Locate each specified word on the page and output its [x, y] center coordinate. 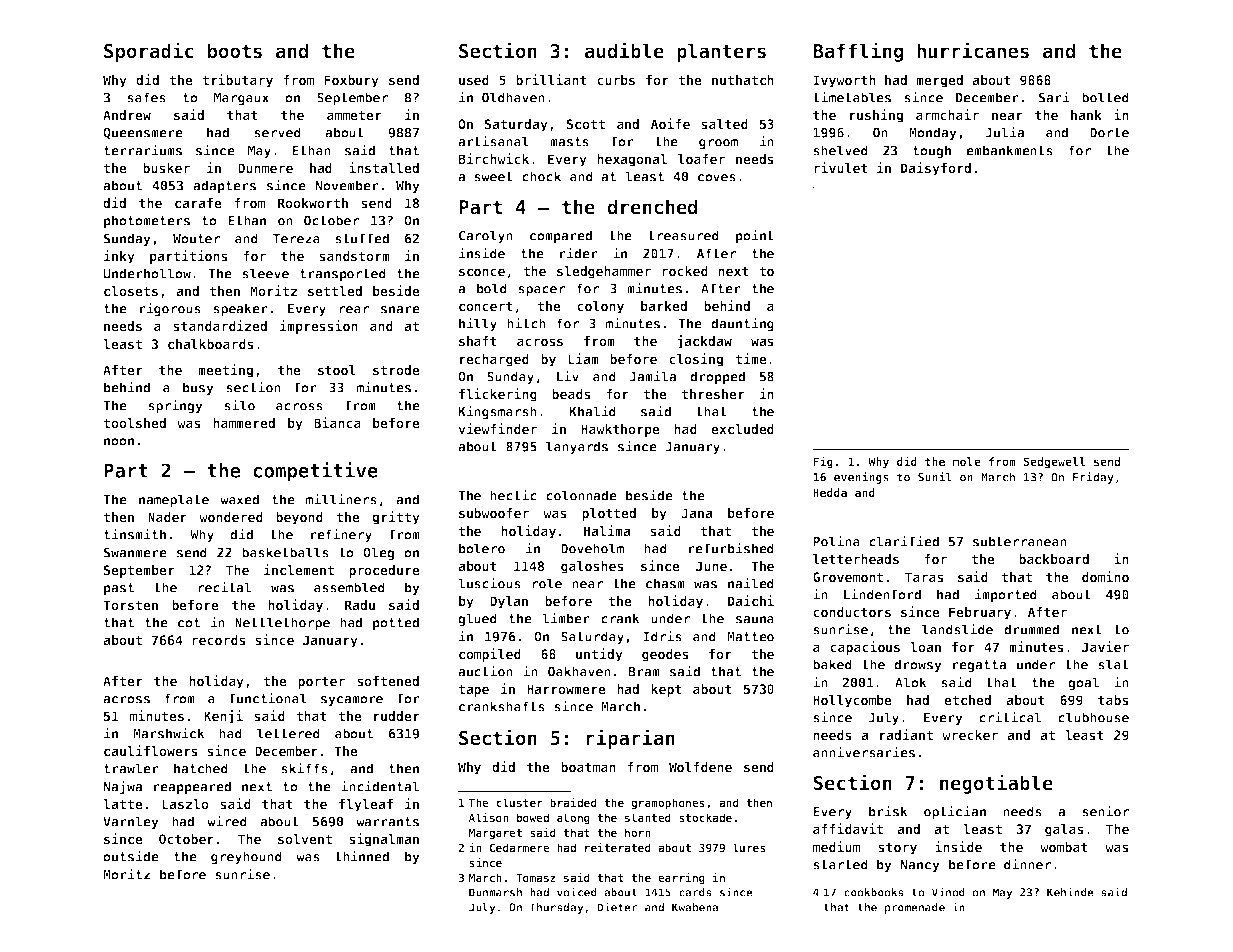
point [755, 236]
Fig [823, 462]
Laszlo [185, 804]
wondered [231, 517]
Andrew [127, 115]
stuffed [362, 238]
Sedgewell [1054, 463]
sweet [493, 177]
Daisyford [936, 169]
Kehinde [1070, 892]
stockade [705, 817]
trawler [131, 768]
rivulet [841, 167]
